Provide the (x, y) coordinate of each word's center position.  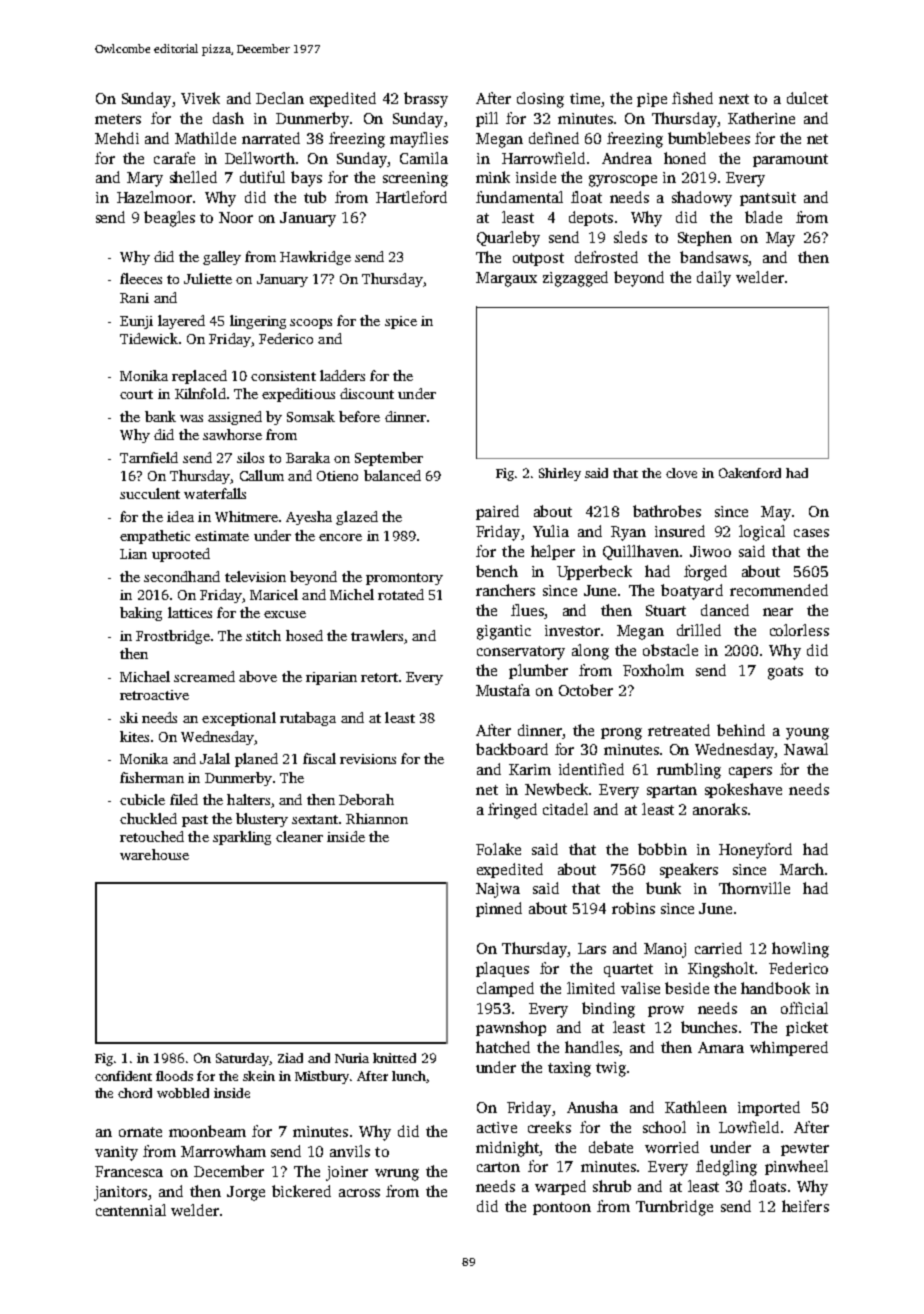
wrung (397, 1175)
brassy (426, 100)
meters (118, 119)
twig (611, 1069)
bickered (301, 1191)
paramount (790, 160)
